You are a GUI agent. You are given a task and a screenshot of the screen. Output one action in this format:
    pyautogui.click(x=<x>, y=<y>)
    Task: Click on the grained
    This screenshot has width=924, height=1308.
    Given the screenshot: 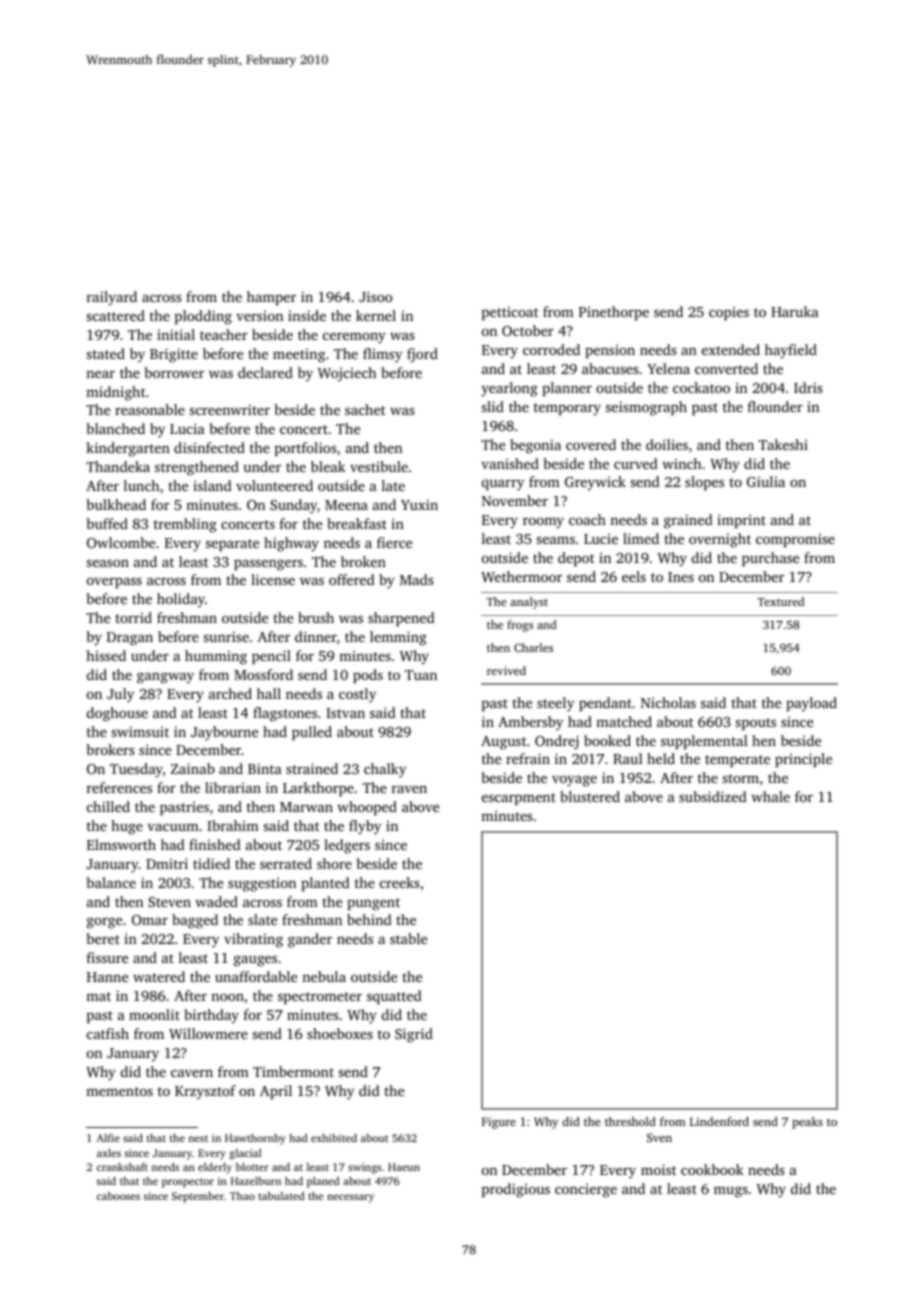 What is the action you would take?
    pyautogui.click(x=688, y=521)
